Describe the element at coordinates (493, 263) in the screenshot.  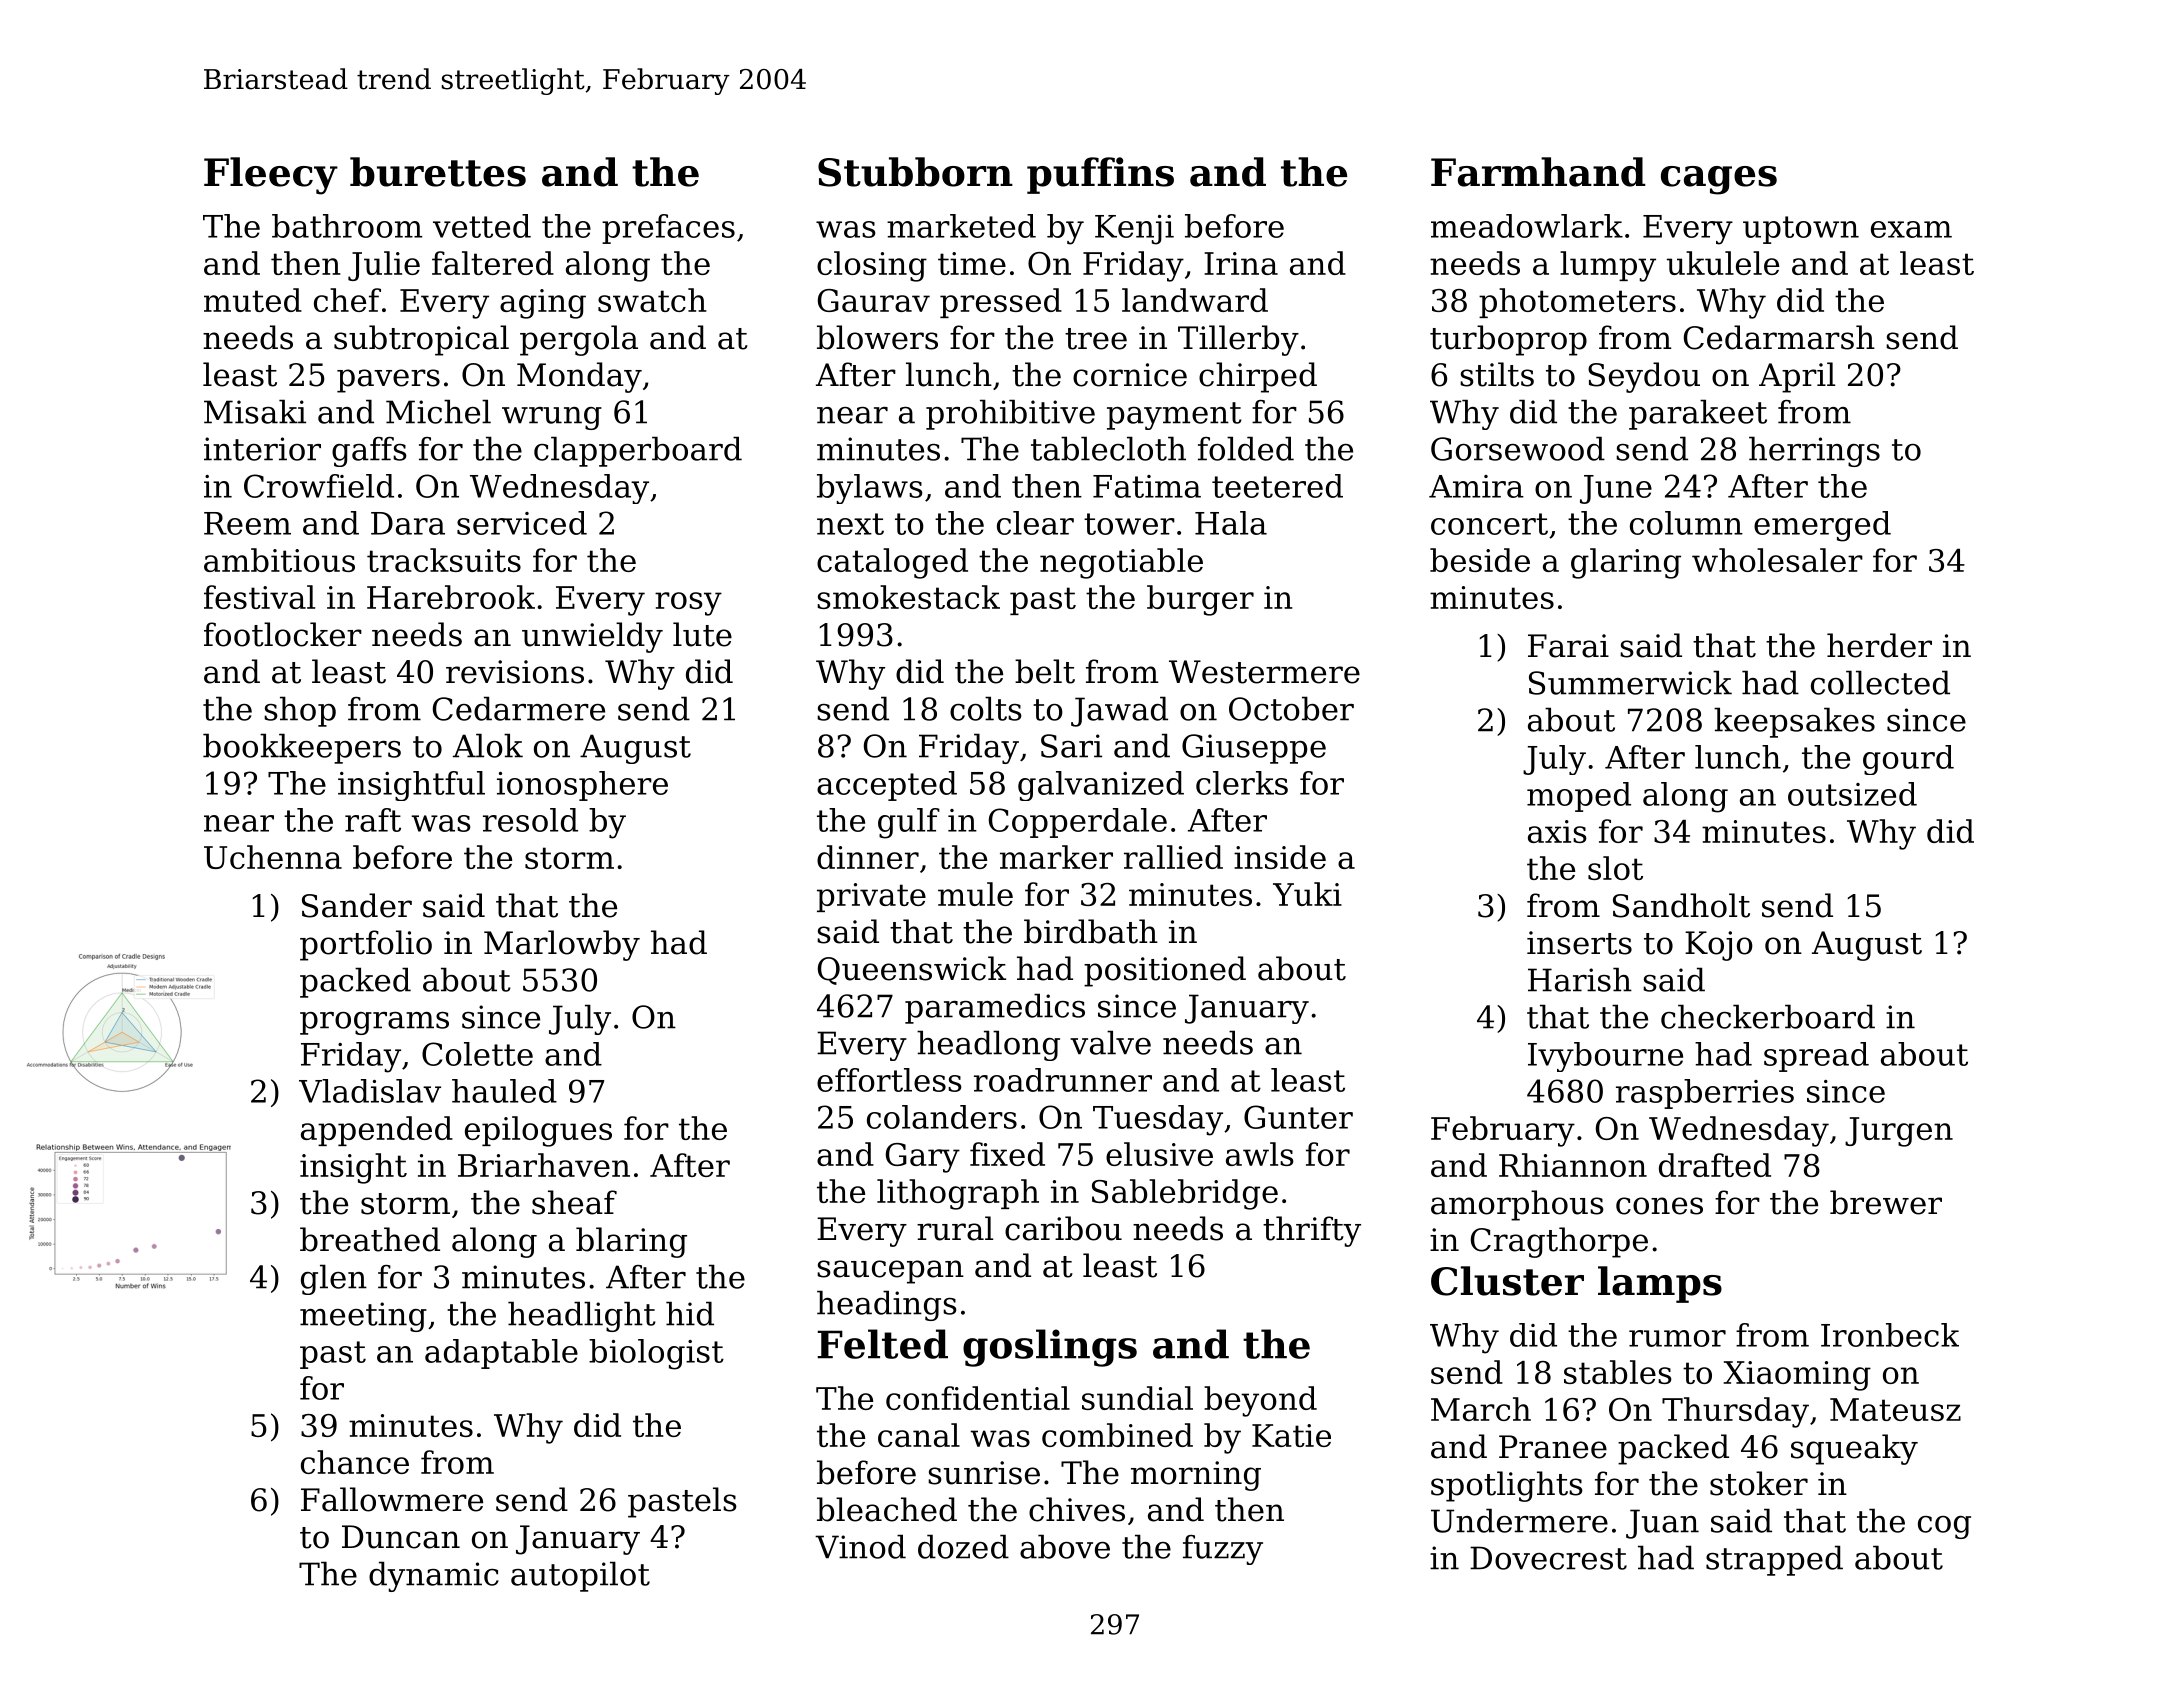
I see `faltered` at that location.
